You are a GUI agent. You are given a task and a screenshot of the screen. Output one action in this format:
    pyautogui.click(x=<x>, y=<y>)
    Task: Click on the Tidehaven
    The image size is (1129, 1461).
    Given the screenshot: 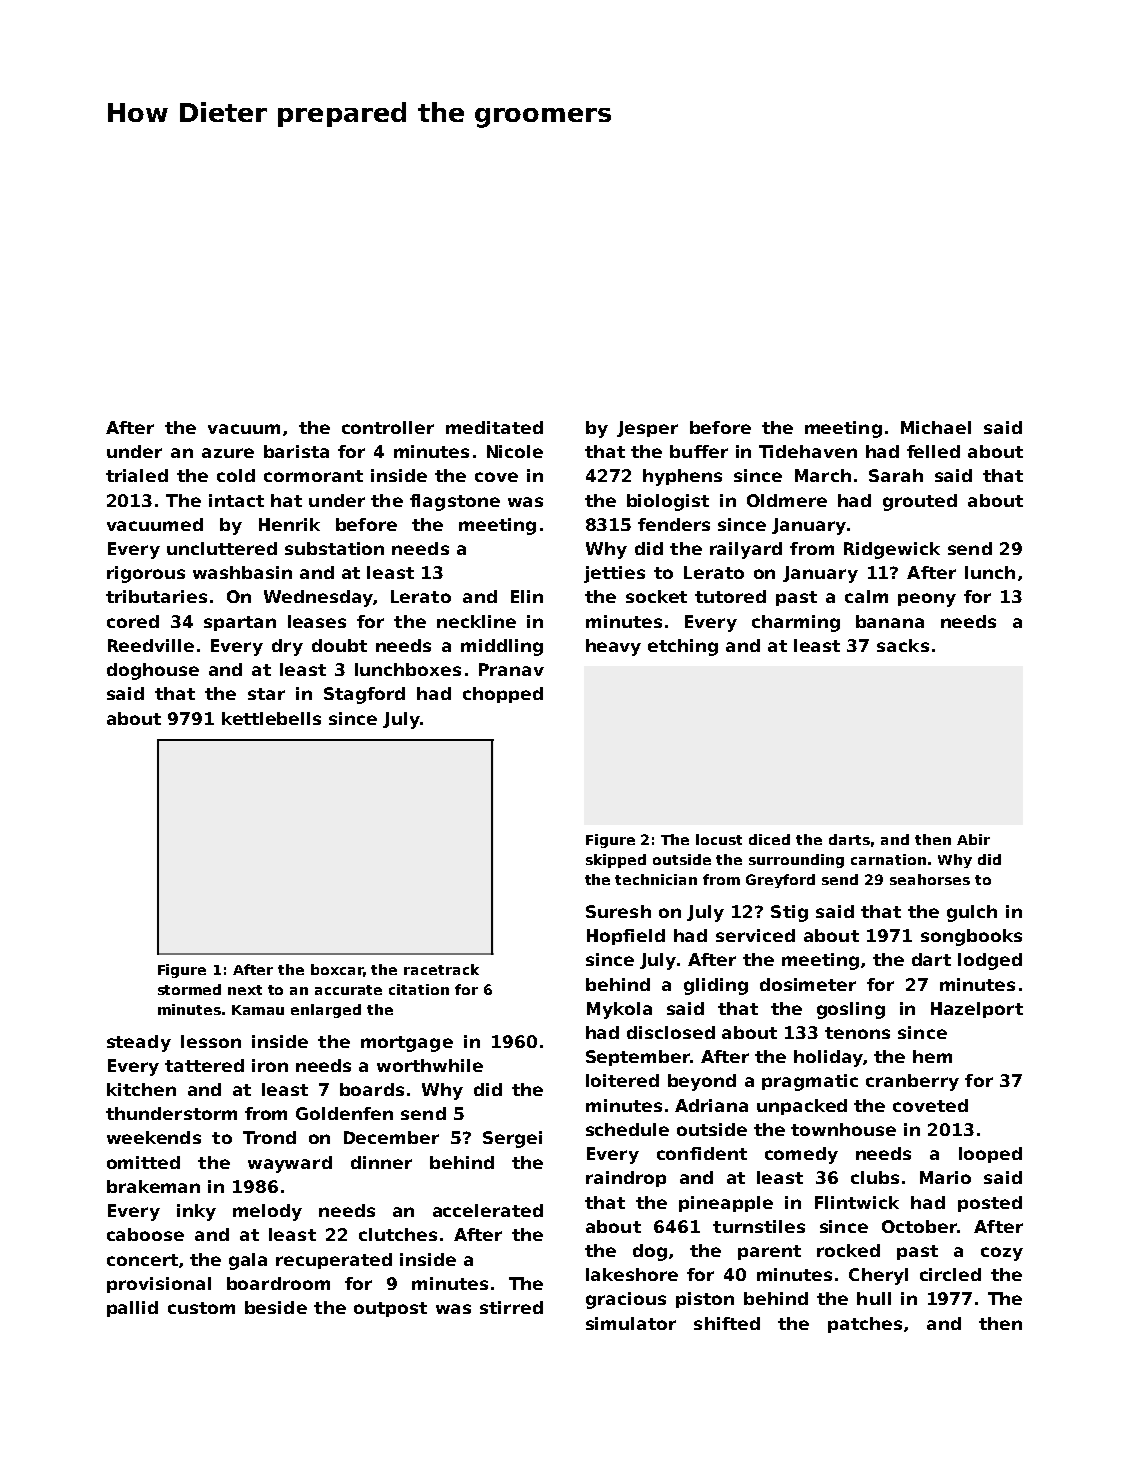 What is the action you would take?
    pyautogui.click(x=808, y=451)
